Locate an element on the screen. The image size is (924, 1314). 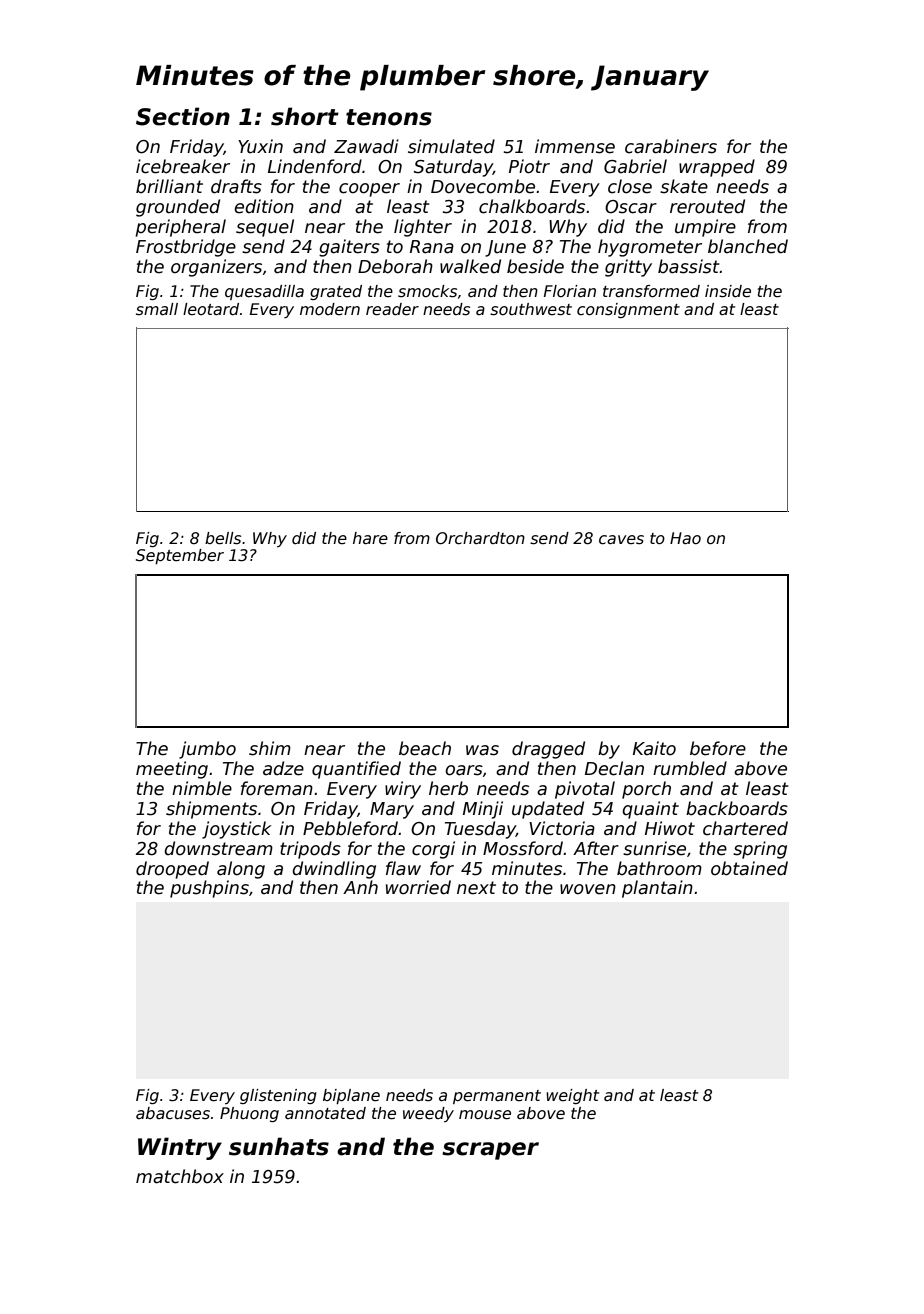
quesadilla is located at coordinates (264, 292).
